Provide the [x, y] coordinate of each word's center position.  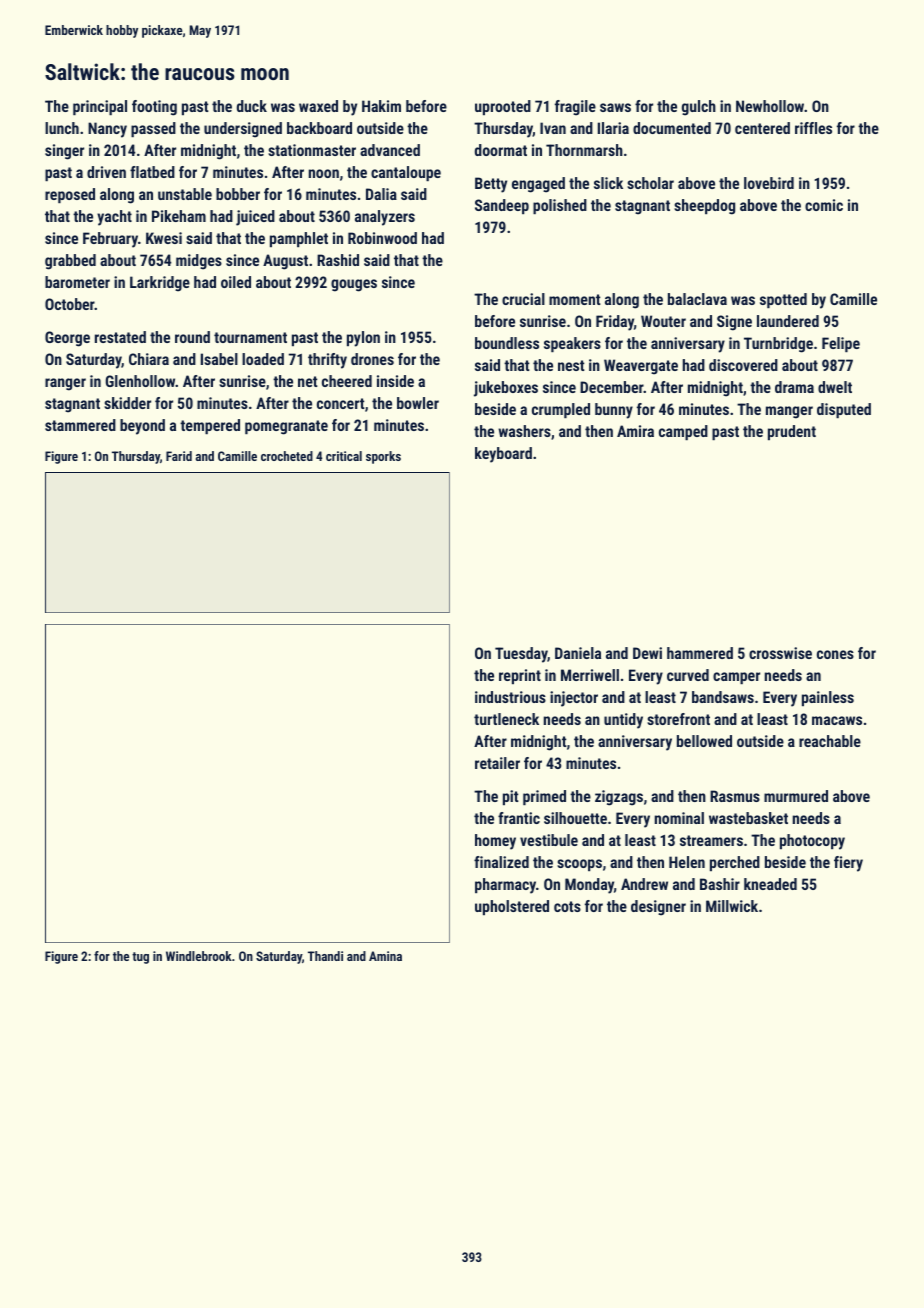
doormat [501, 150]
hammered [700, 653]
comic [824, 205]
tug [140, 958]
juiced [255, 218]
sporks [383, 457]
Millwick [732, 906]
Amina [385, 956]
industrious [510, 697]
